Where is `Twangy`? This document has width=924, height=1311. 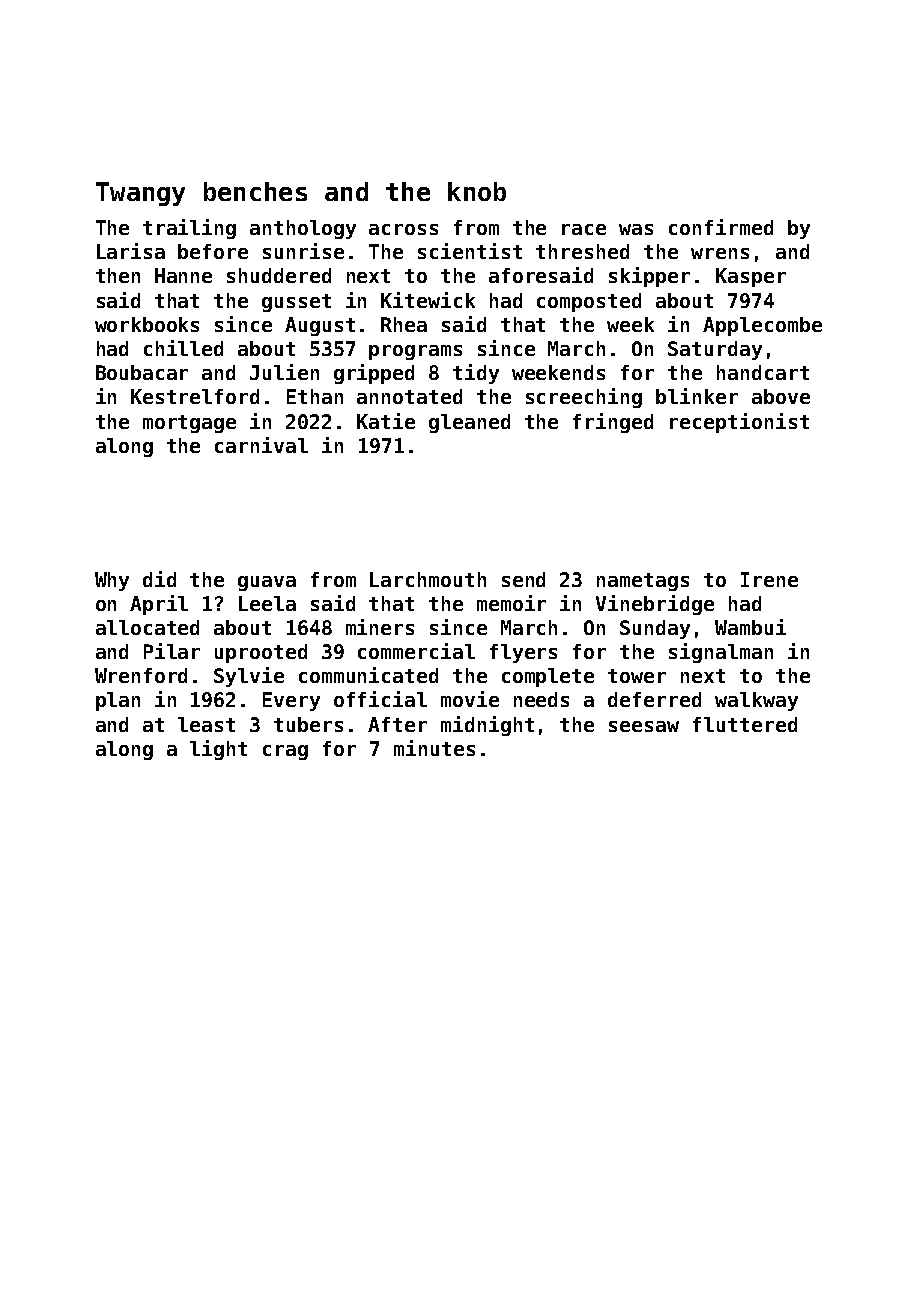
Twangy is located at coordinates (140, 194).
